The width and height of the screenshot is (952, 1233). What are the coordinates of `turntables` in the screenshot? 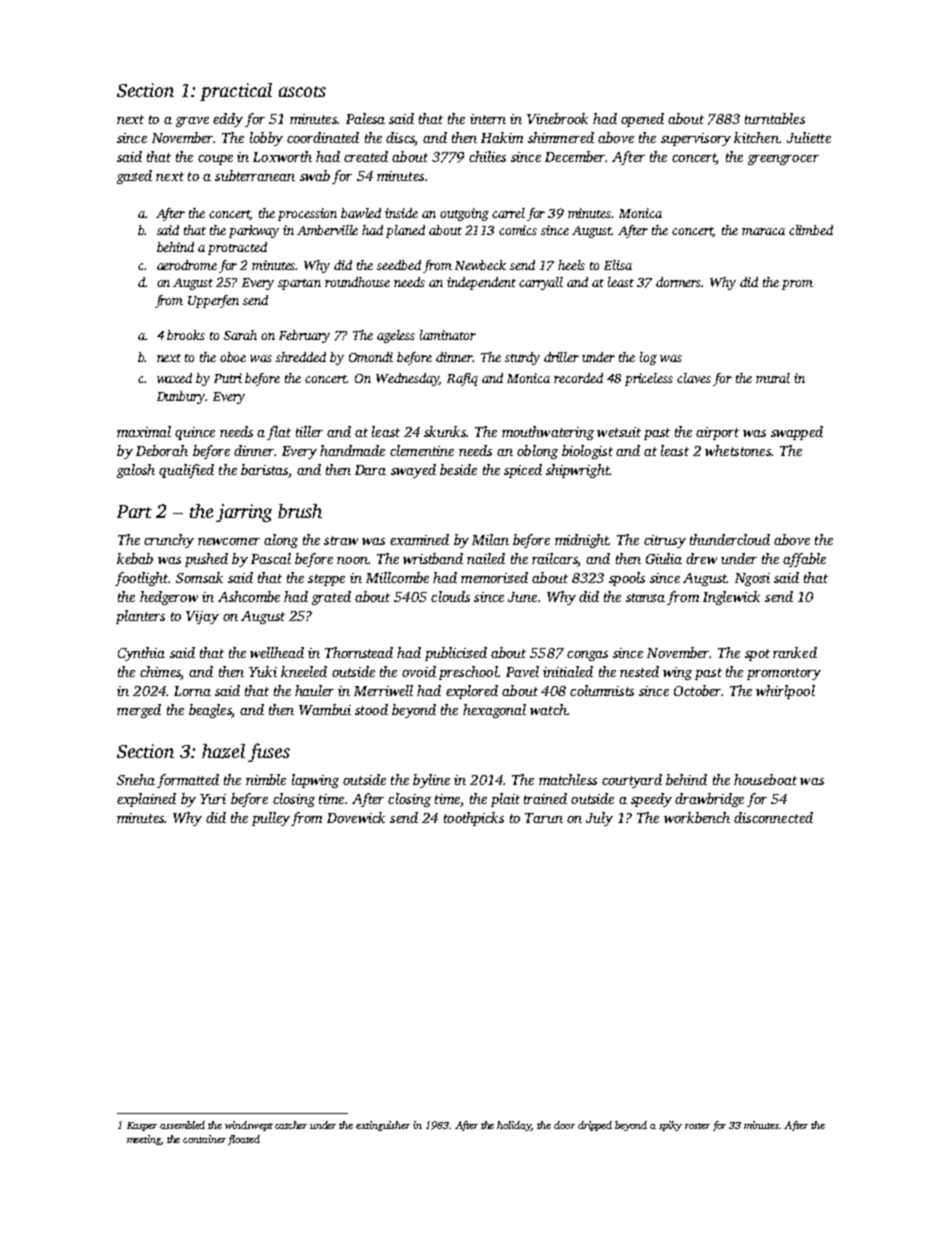 It's located at (775, 118).
